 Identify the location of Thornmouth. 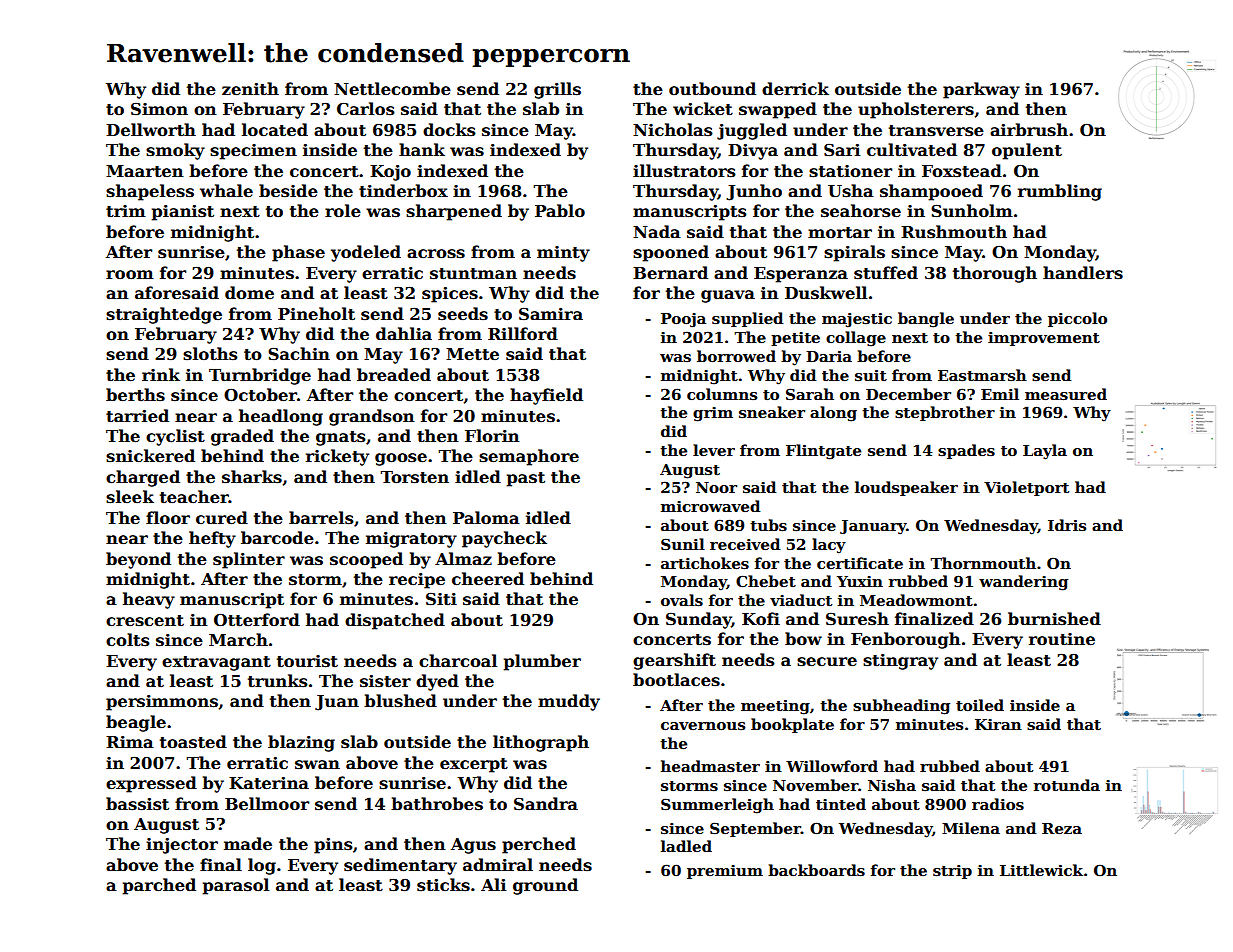
(983, 563).
